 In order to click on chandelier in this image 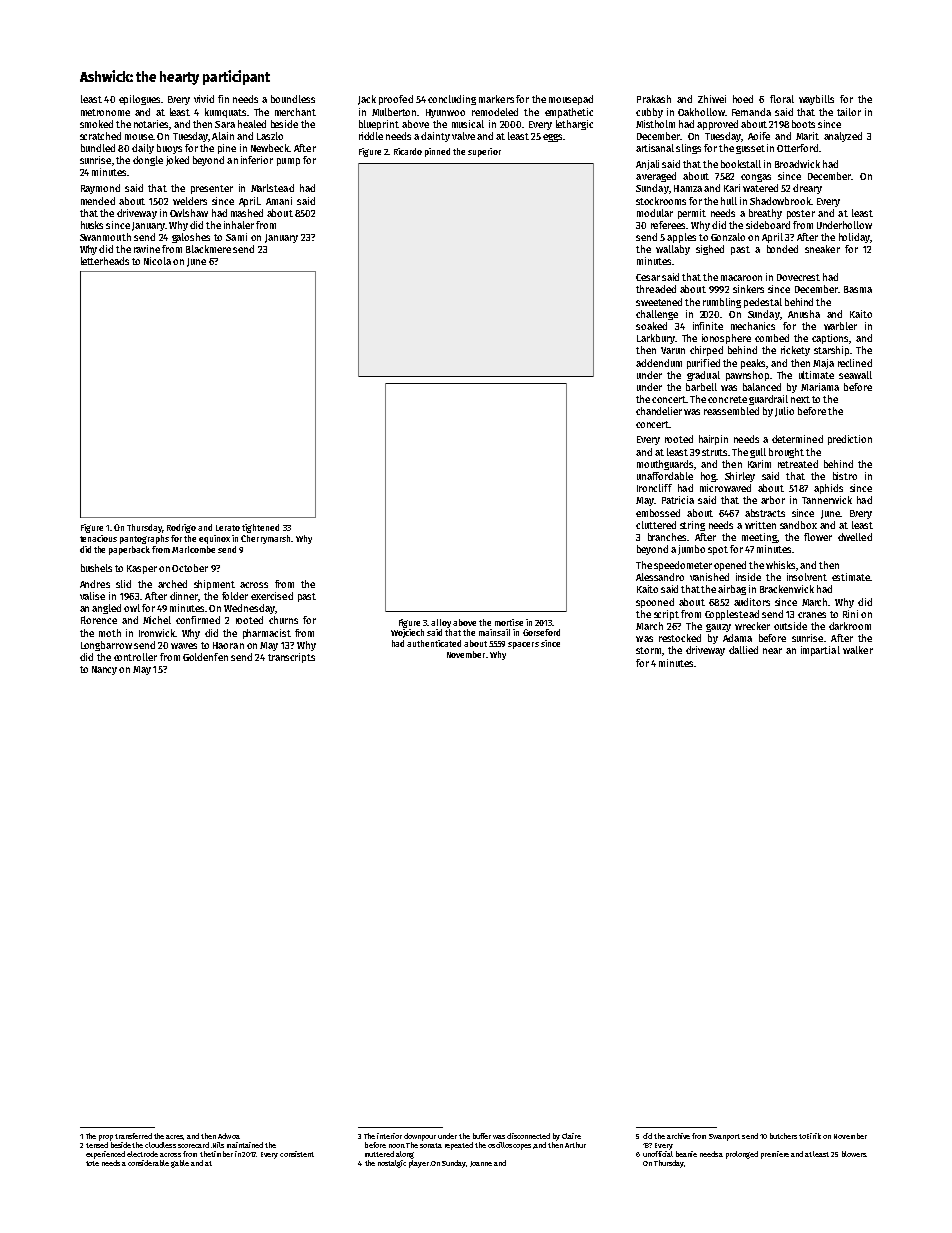, I will do `click(659, 411)`.
